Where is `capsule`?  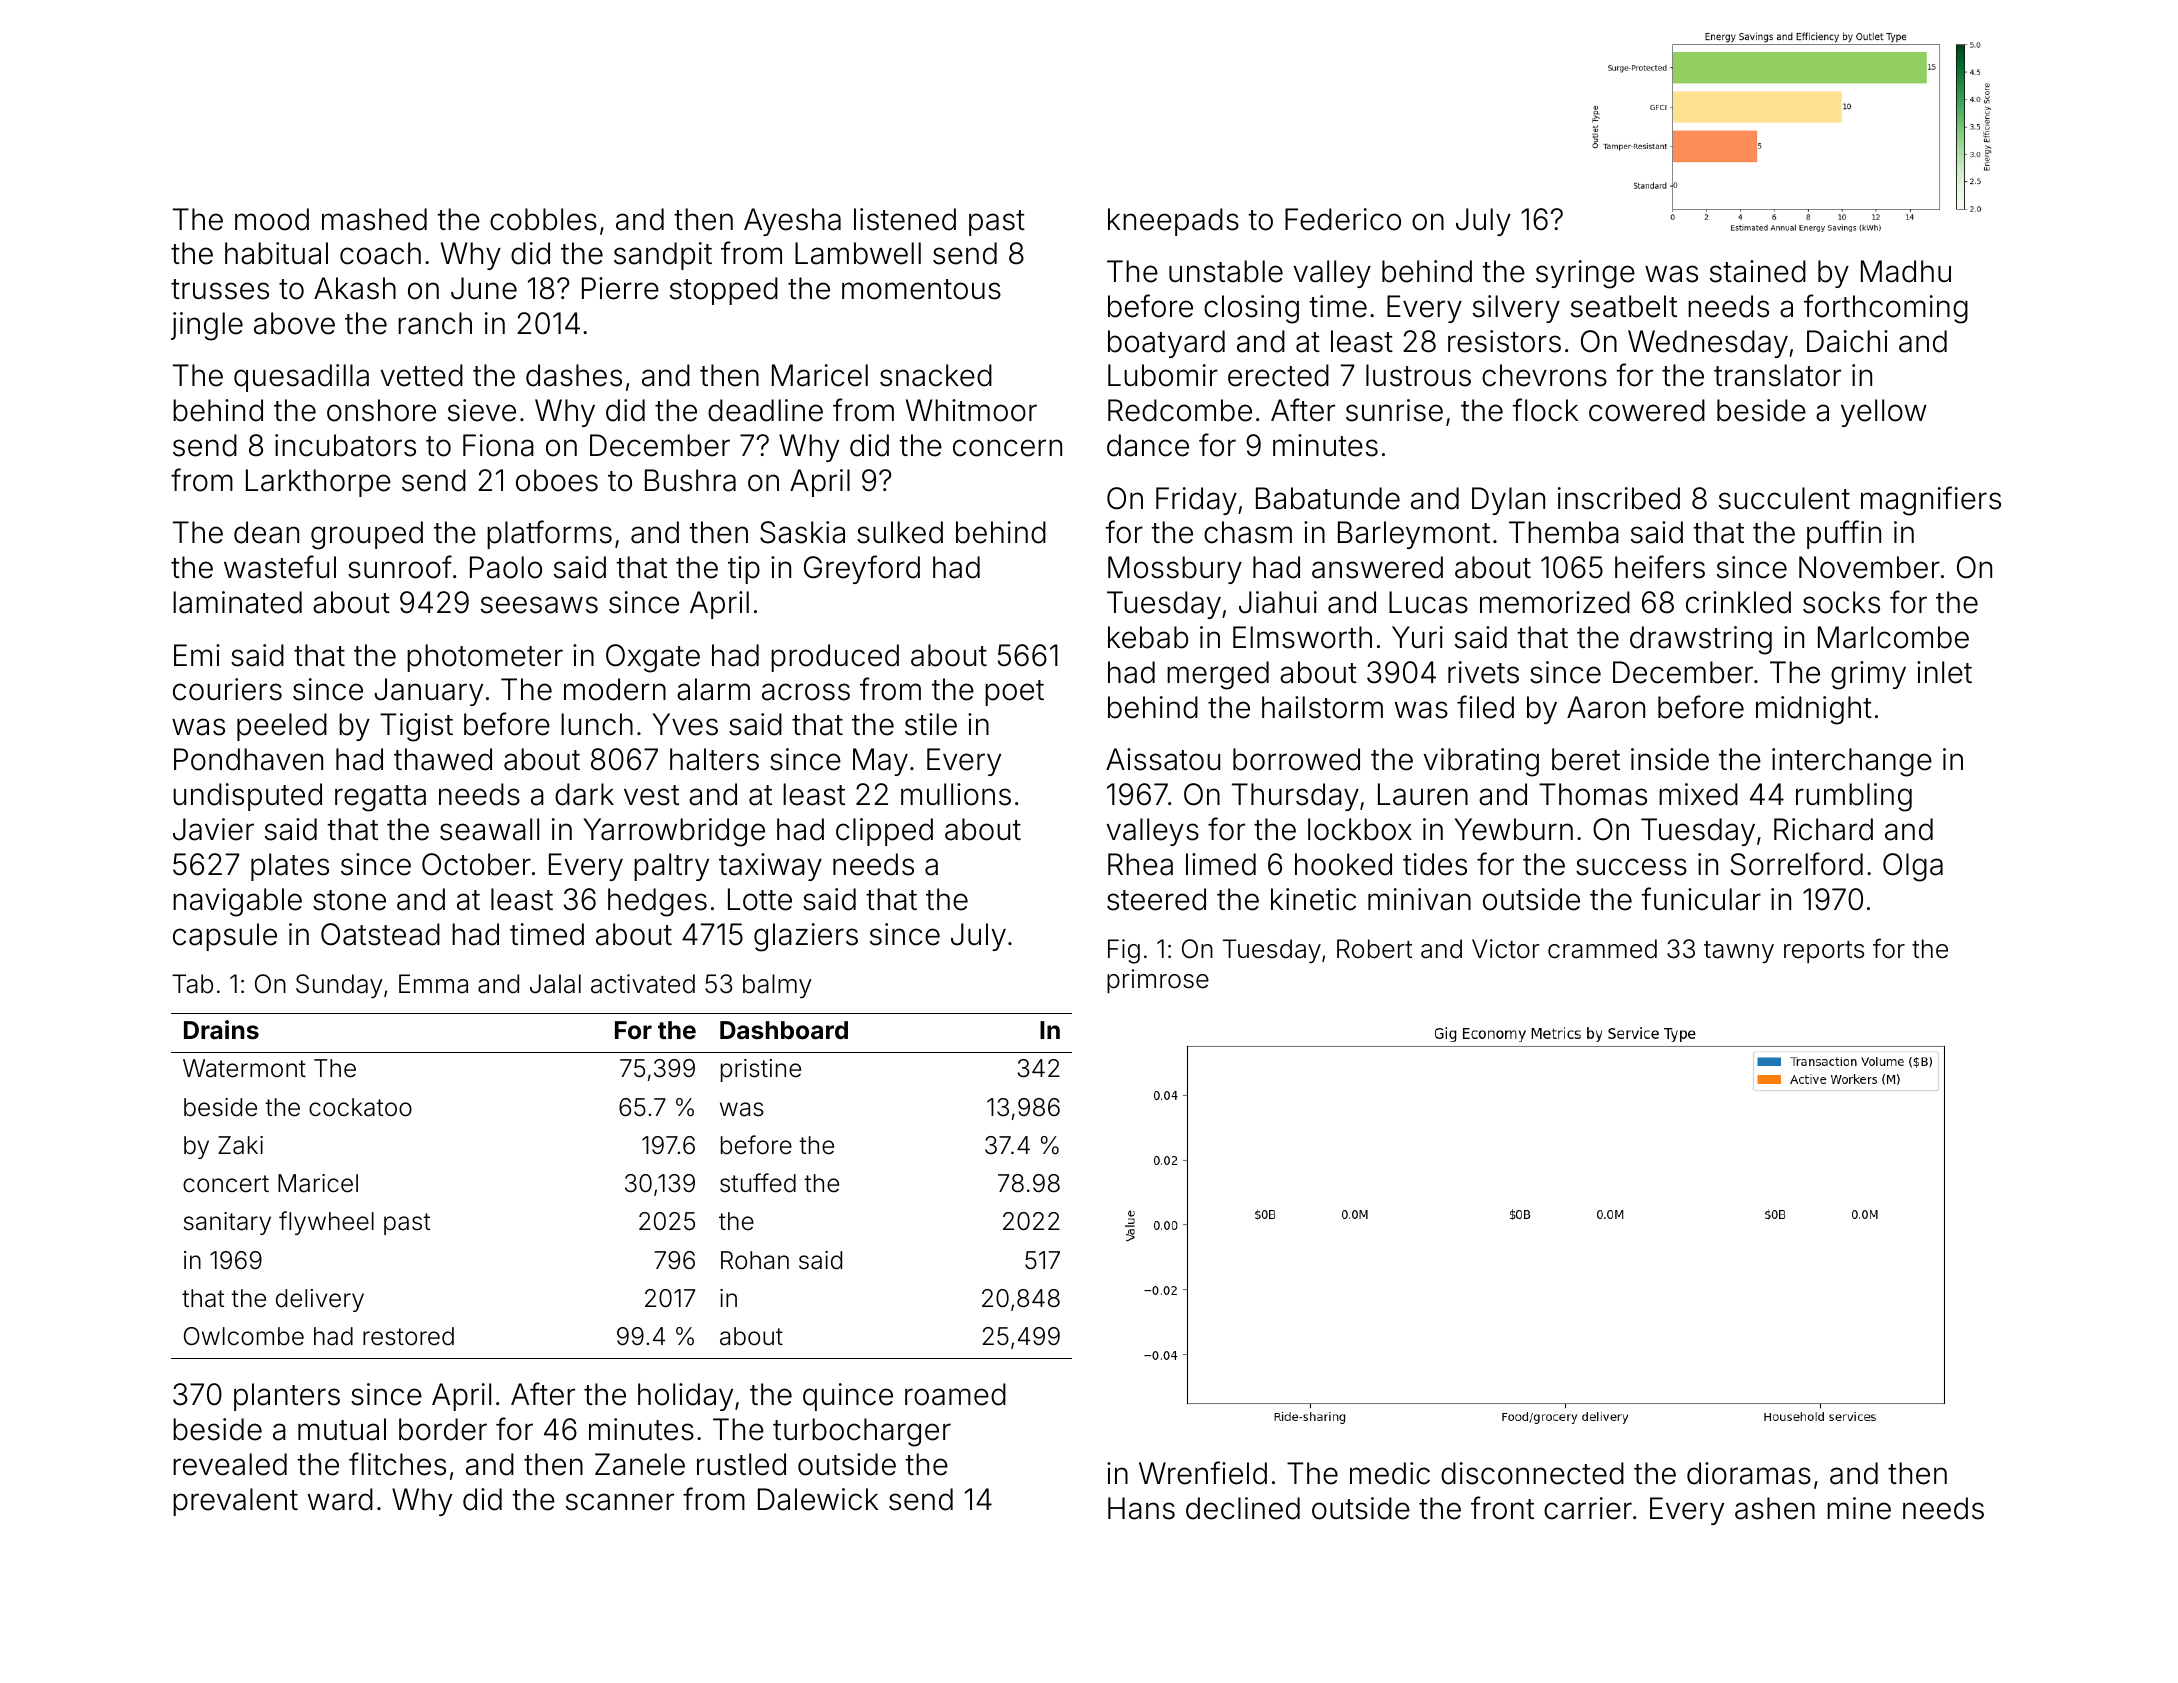
capsule is located at coordinates (225, 937).
